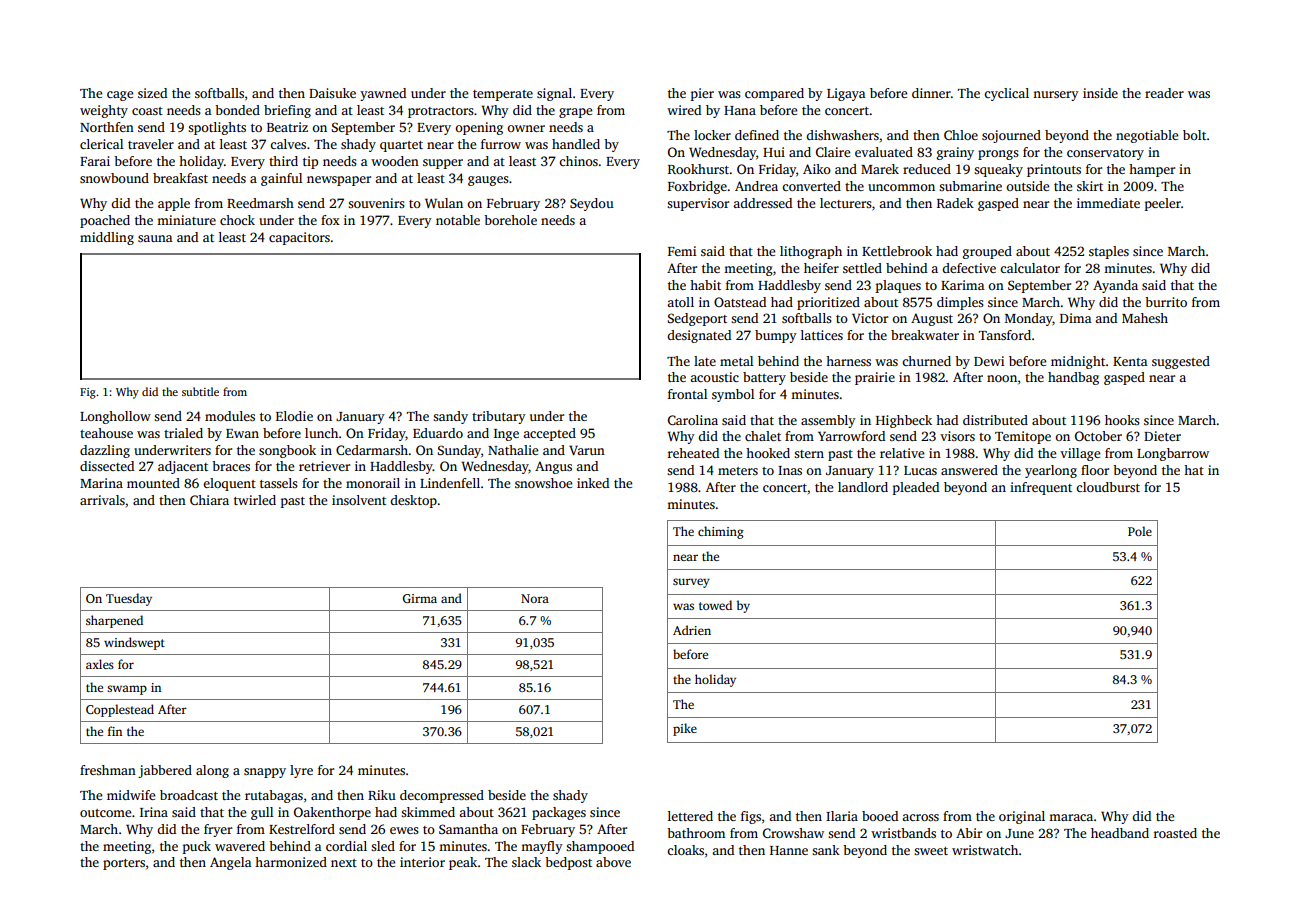  Describe the element at coordinates (693, 420) in the image. I see `Carolina` at that location.
